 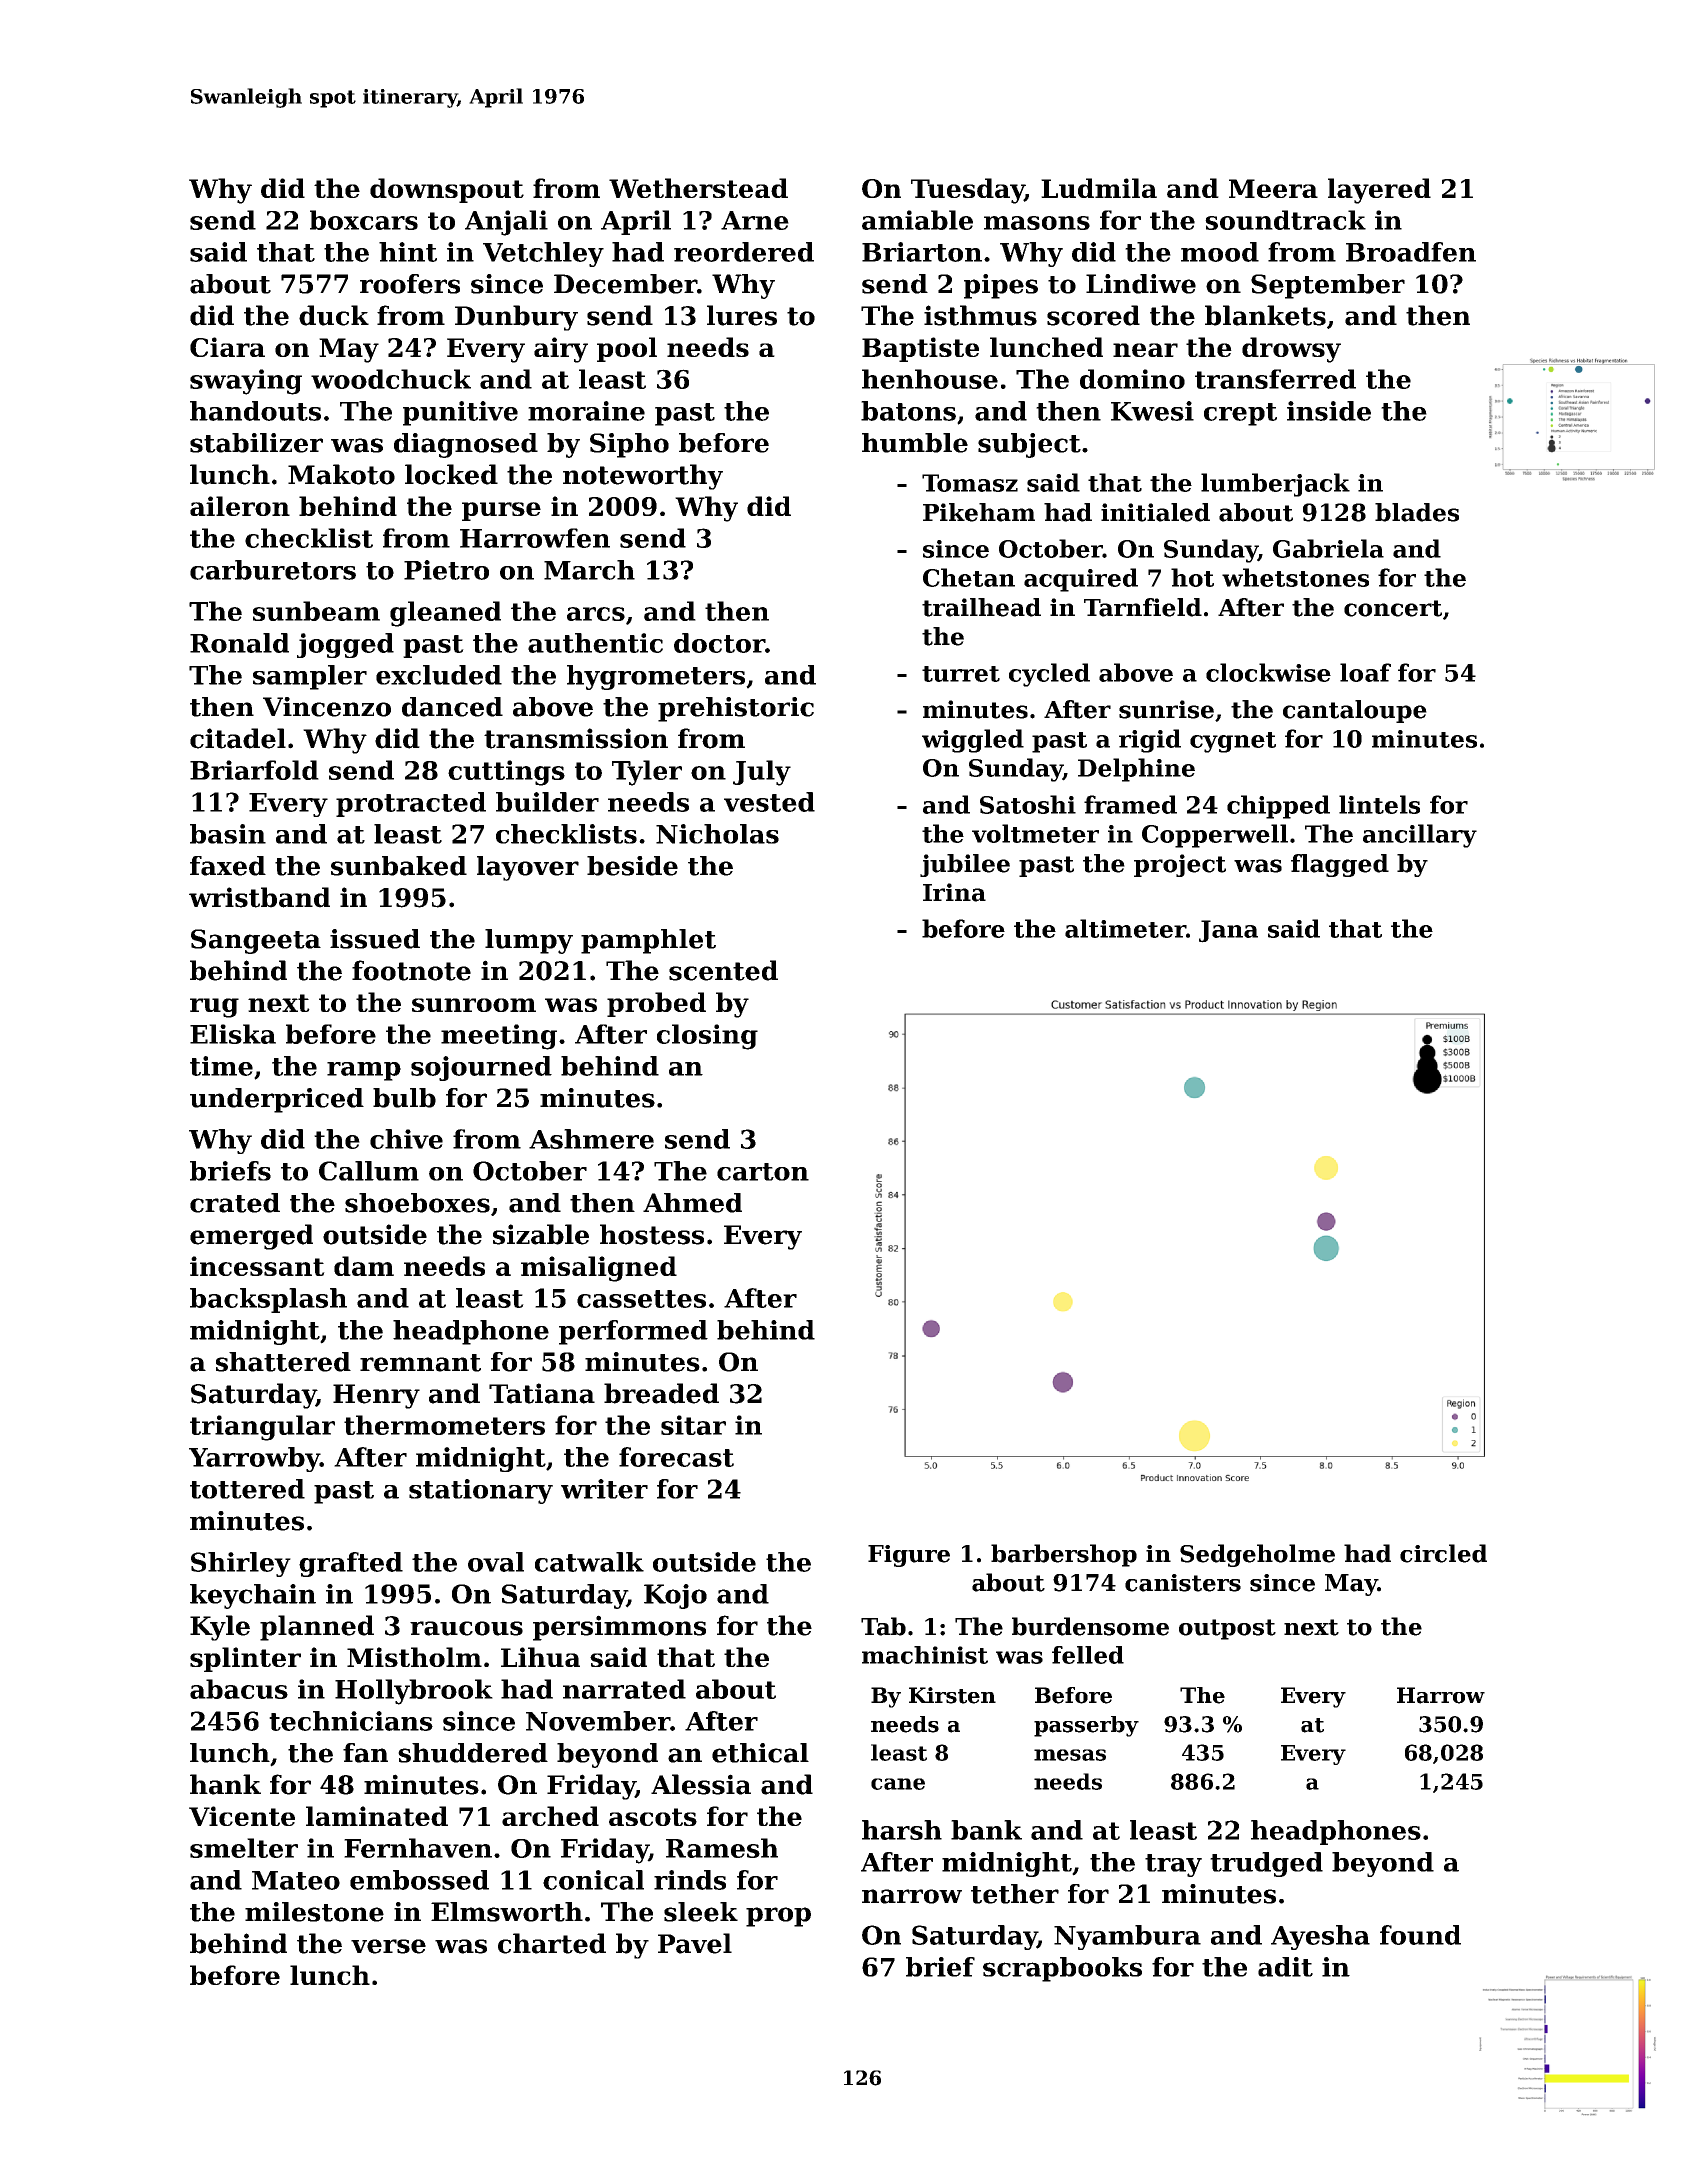 I want to click on carton, so click(x=763, y=1172).
